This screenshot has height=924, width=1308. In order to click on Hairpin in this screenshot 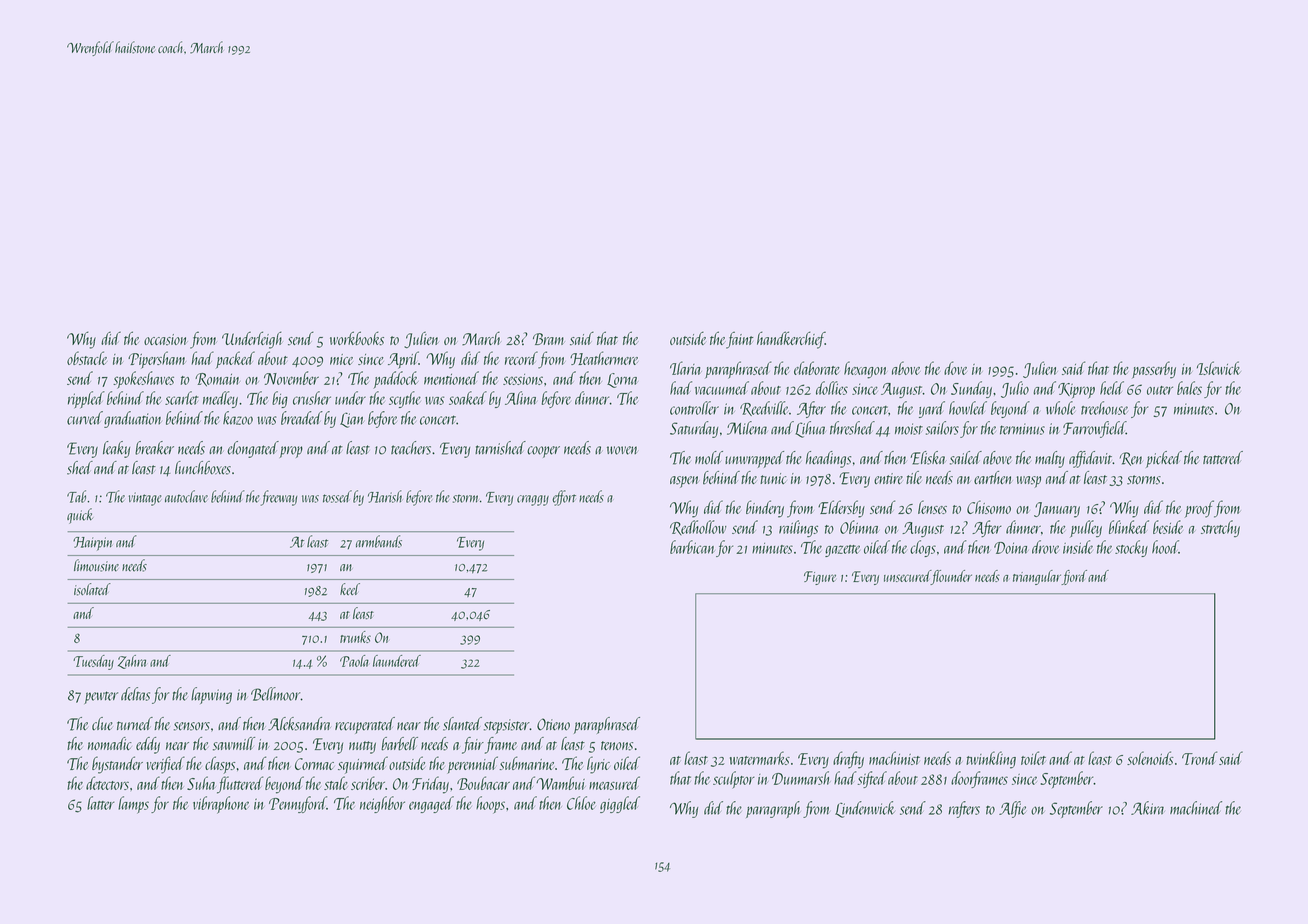, I will do `click(93, 544)`.
